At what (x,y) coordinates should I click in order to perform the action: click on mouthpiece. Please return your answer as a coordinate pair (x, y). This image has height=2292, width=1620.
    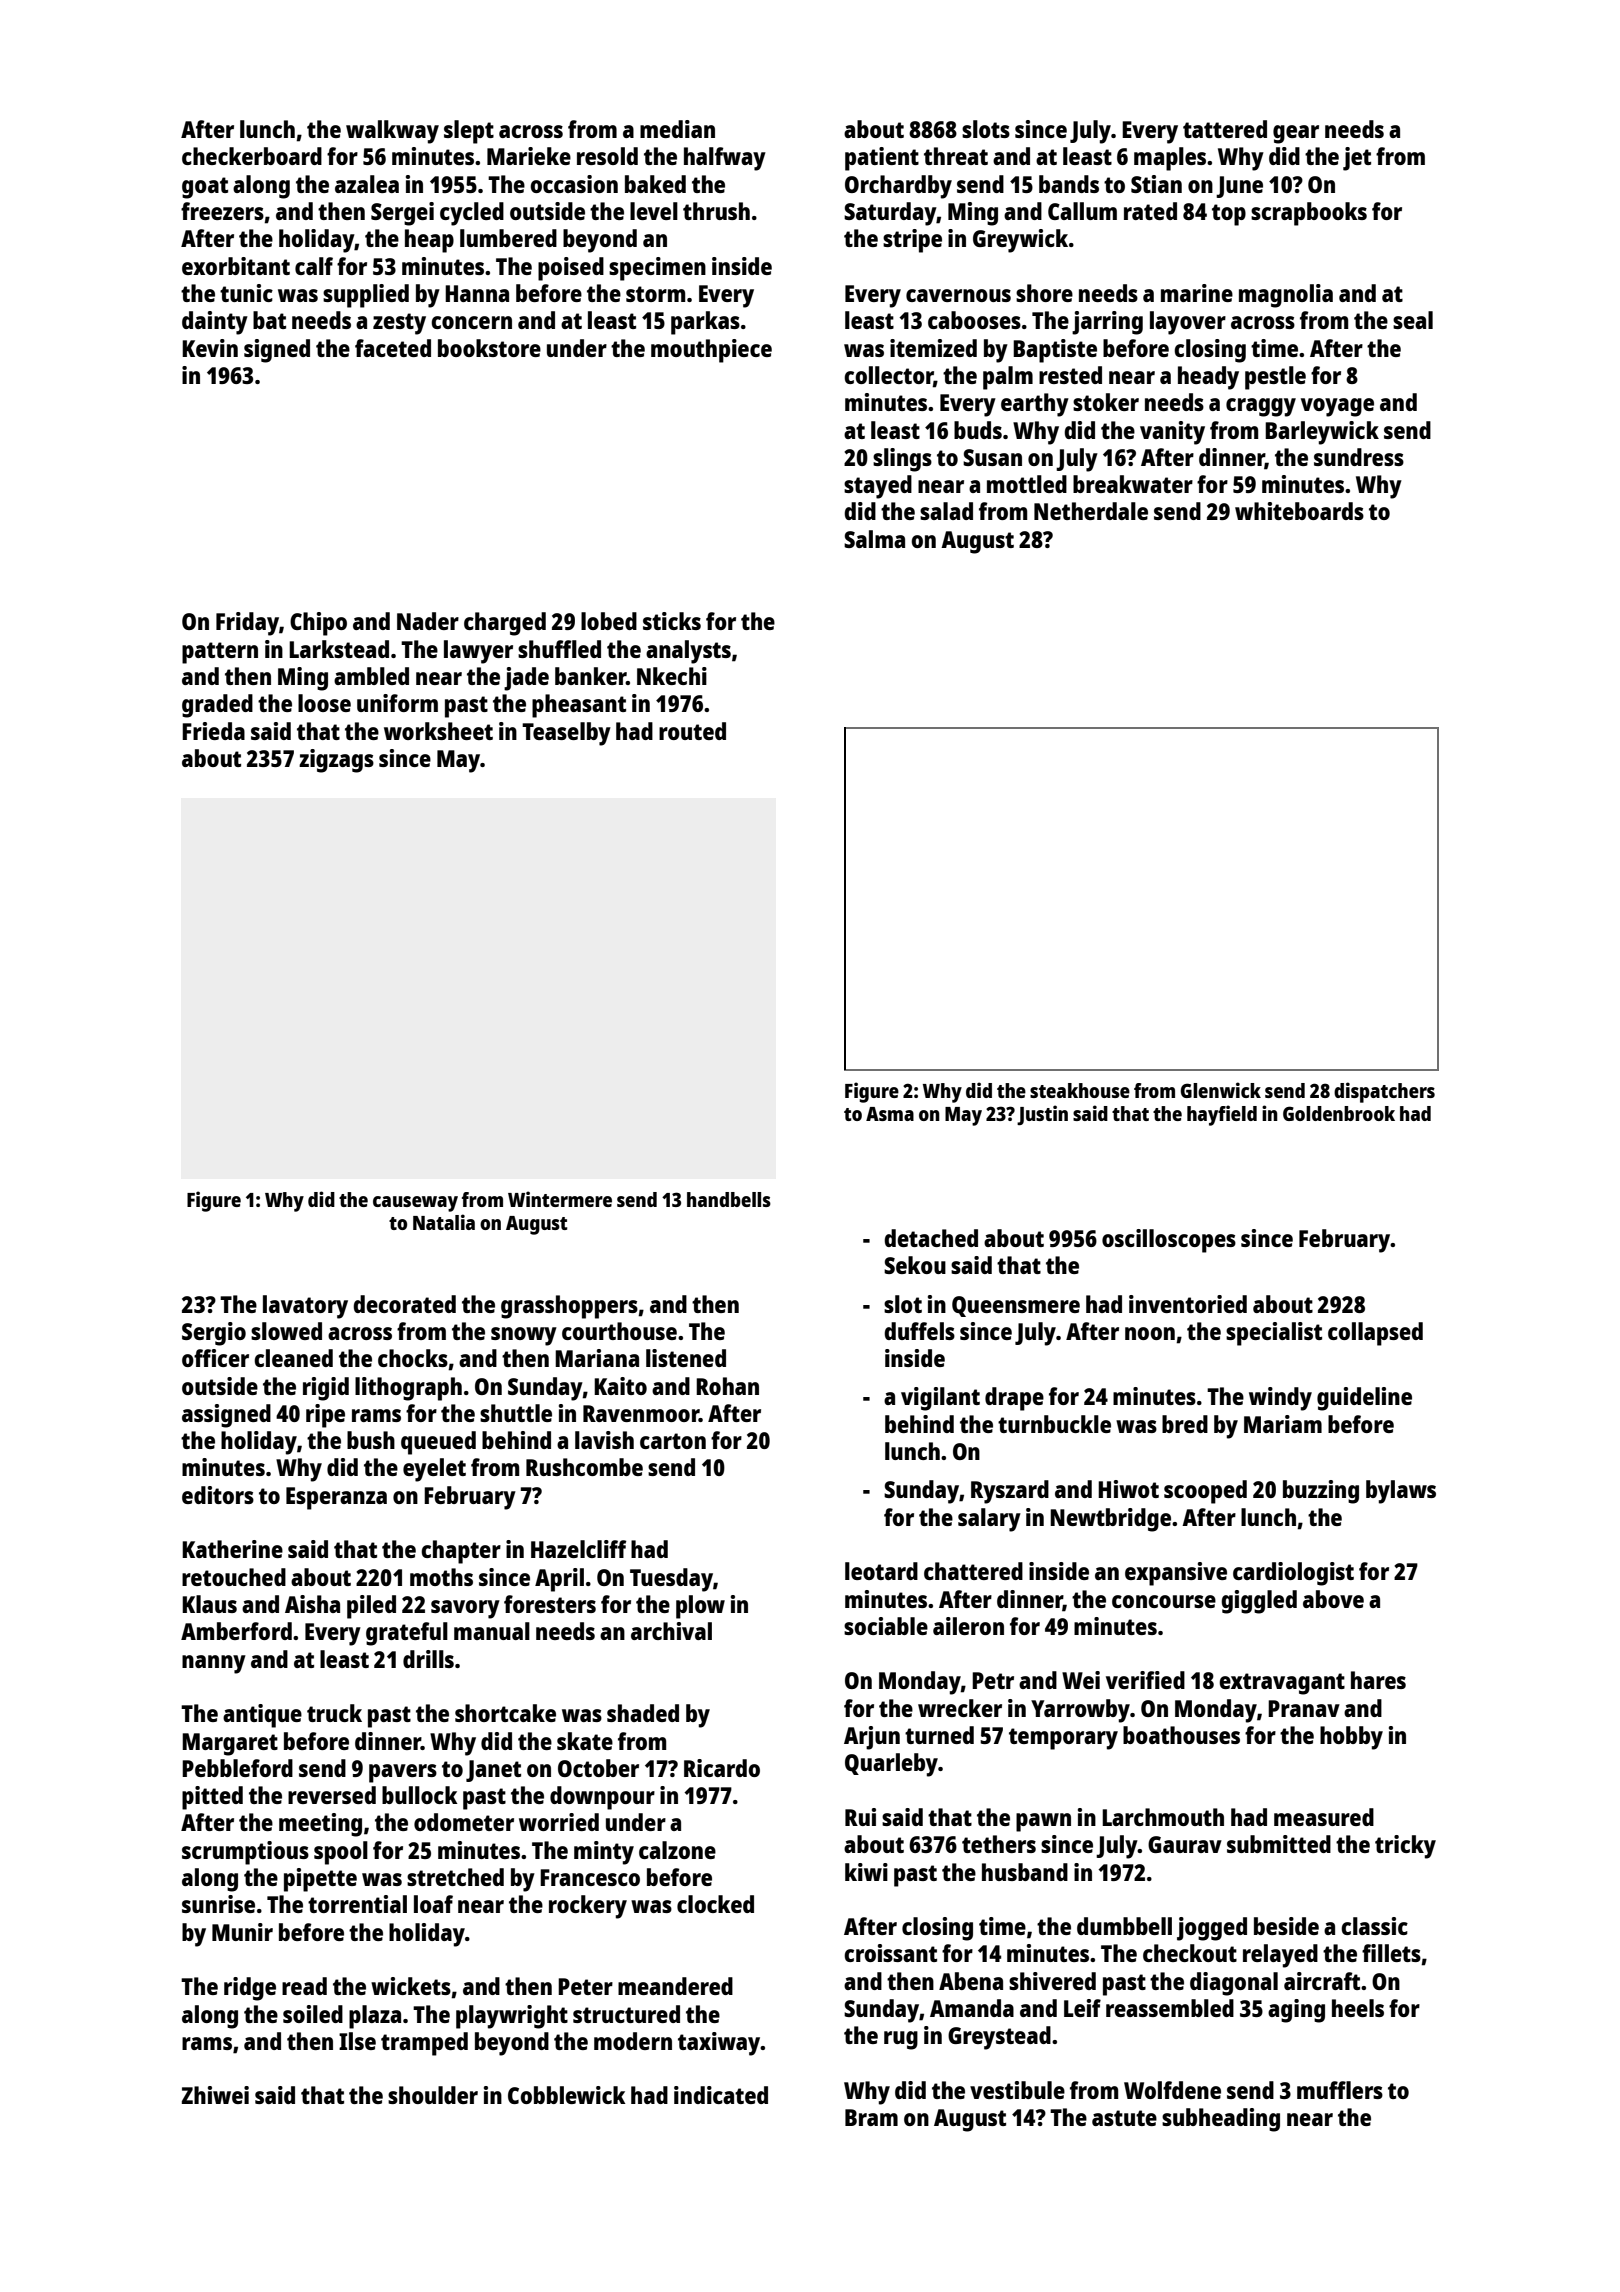
    Looking at the image, I should click on (711, 351).
